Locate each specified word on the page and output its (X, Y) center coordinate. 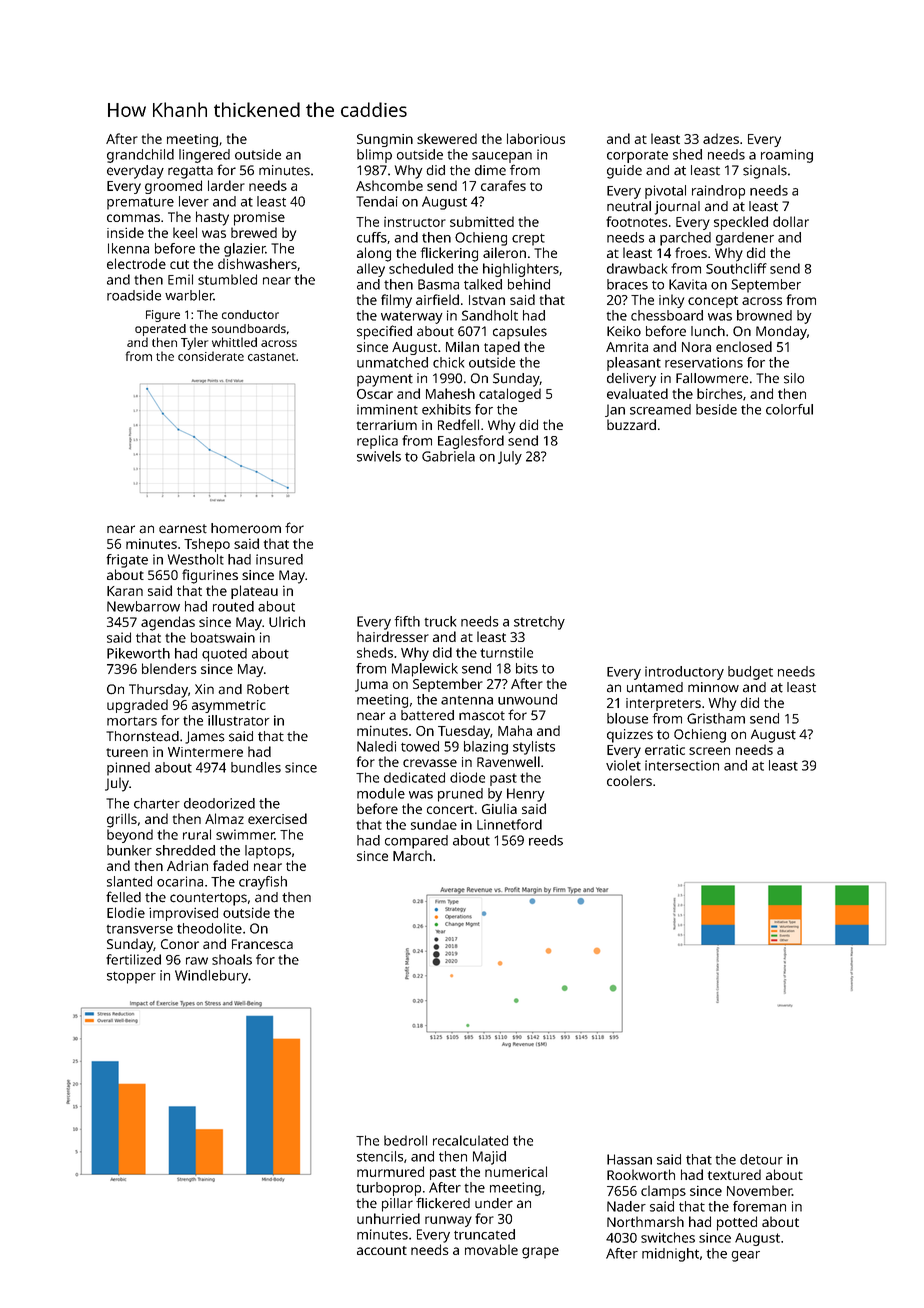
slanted (129, 881)
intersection (682, 765)
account (382, 1250)
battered (427, 715)
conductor (250, 314)
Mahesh (450, 393)
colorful (789, 409)
